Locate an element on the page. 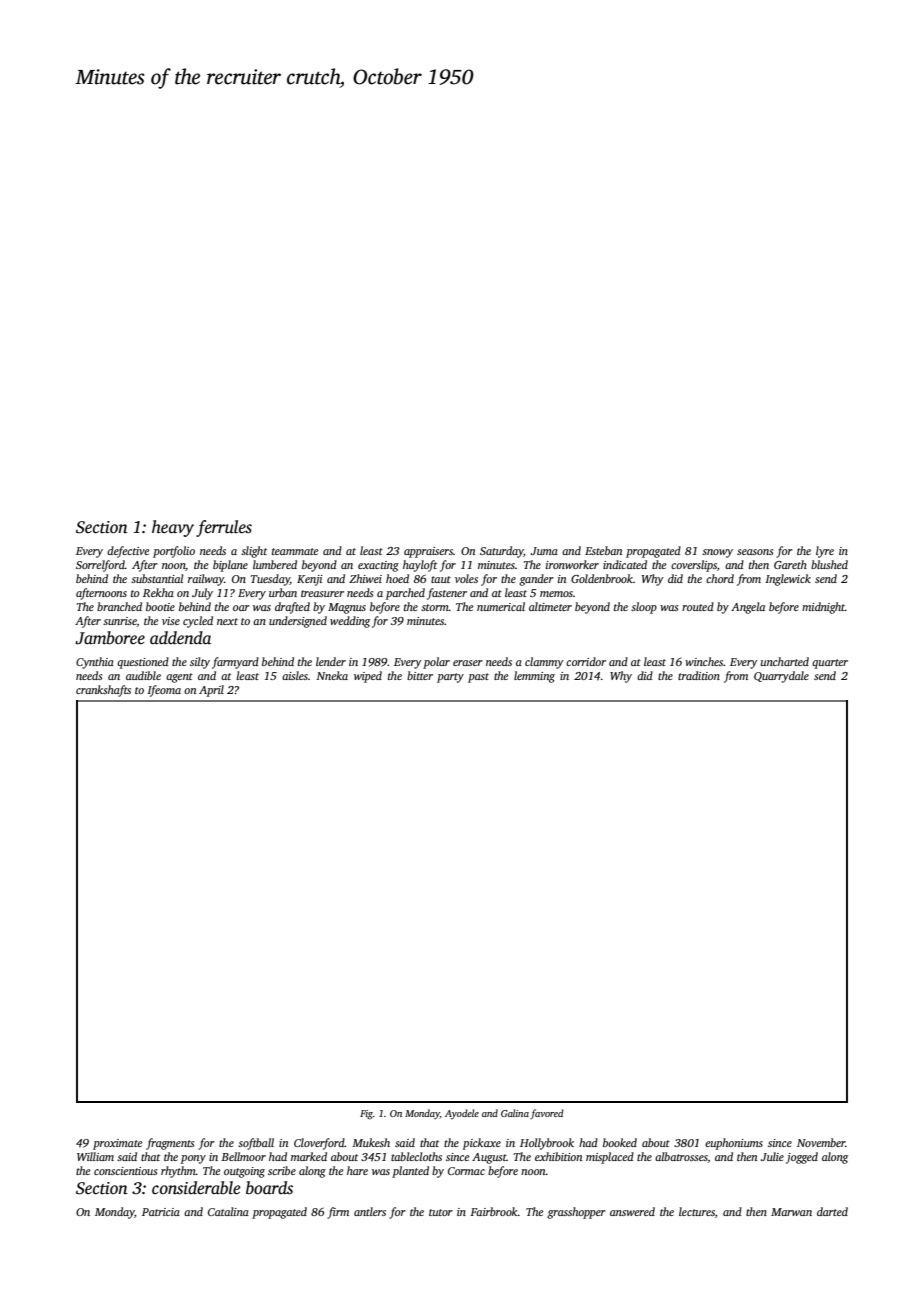 The image size is (924, 1308). quarter is located at coordinates (830, 664).
